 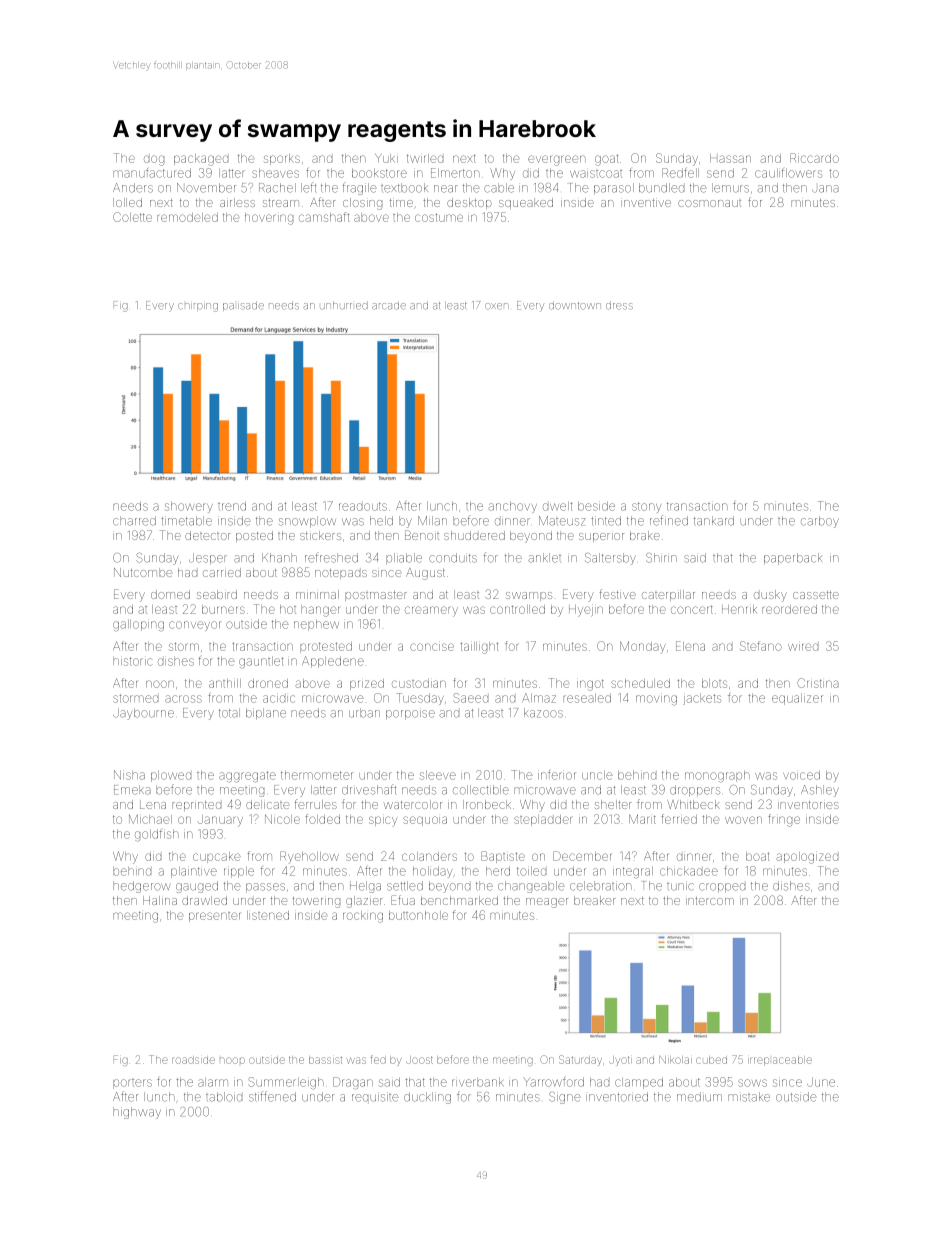 I want to click on dog, so click(x=154, y=160).
